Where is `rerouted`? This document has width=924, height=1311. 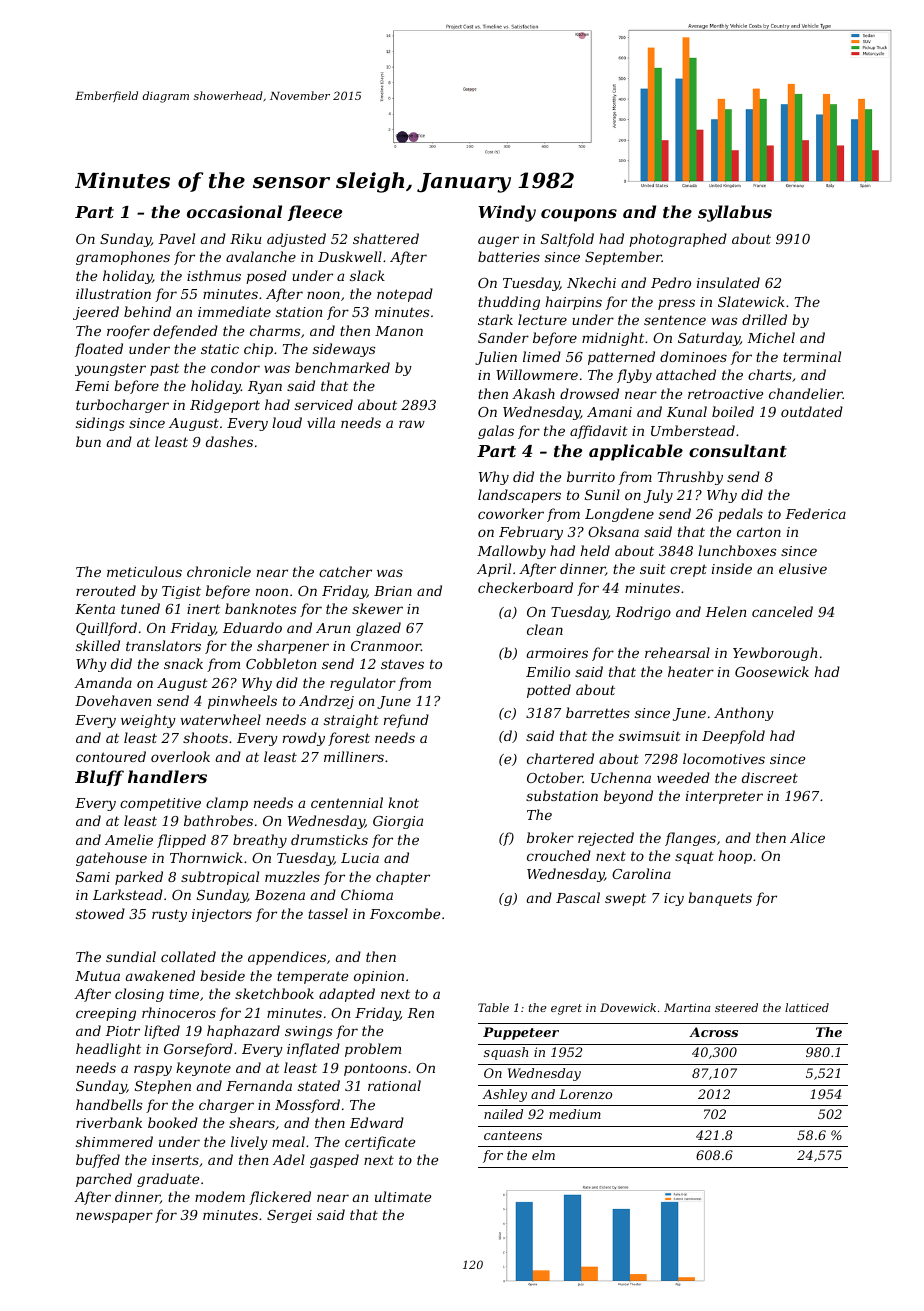
rerouted is located at coordinates (106, 590).
